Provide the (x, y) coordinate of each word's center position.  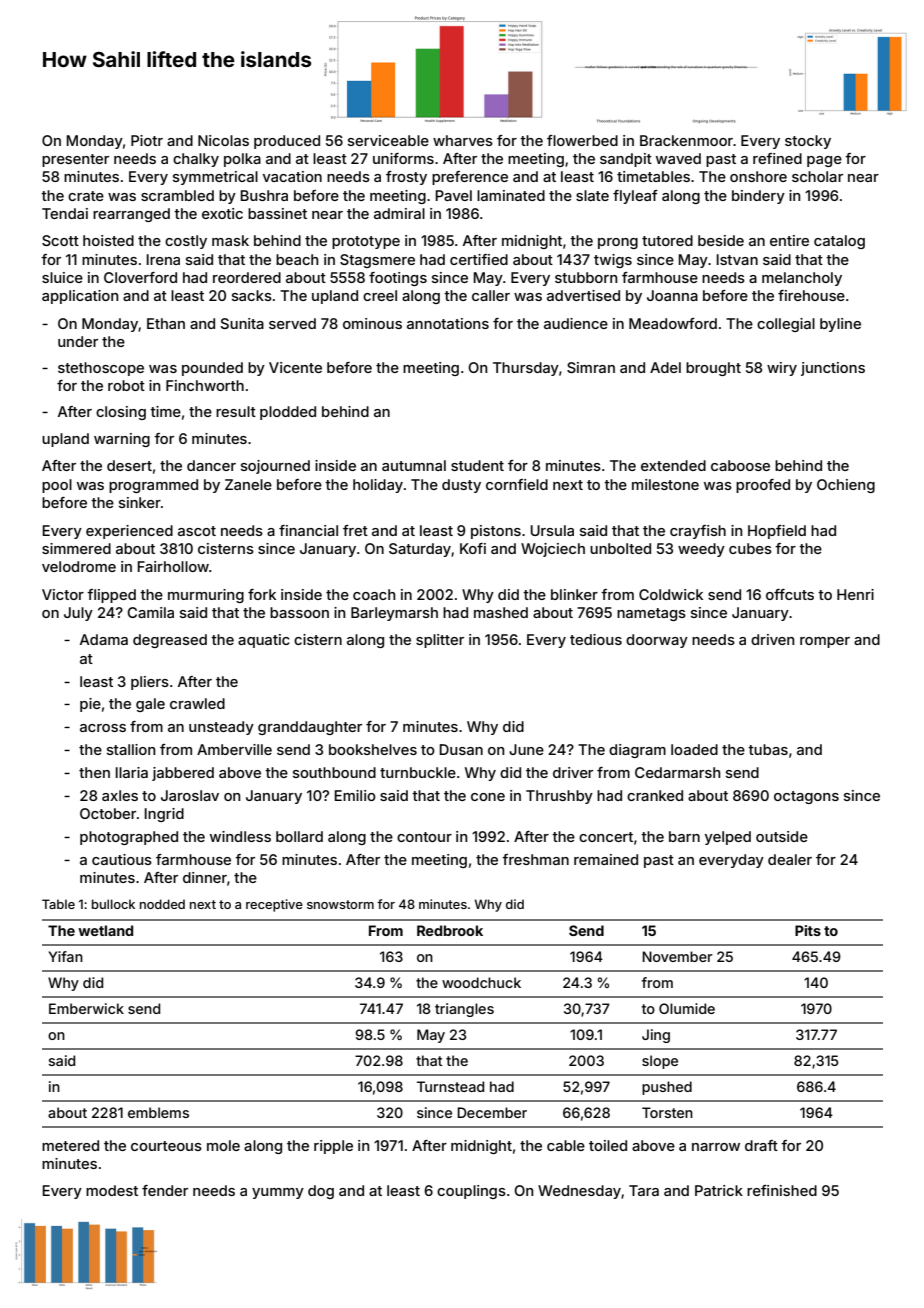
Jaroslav (190, 795)
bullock (113, 904)
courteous (166, 1146)
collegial (786, 325)
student (477, 465)
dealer (790, 859)
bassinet (277, 213)
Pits (808, 930)
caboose (740, 465)
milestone (665, 484)
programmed (153, 486)
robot (126, 385)
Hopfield (777, 532)
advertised (583, 295)
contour (424, 837)
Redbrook (450, 930)
